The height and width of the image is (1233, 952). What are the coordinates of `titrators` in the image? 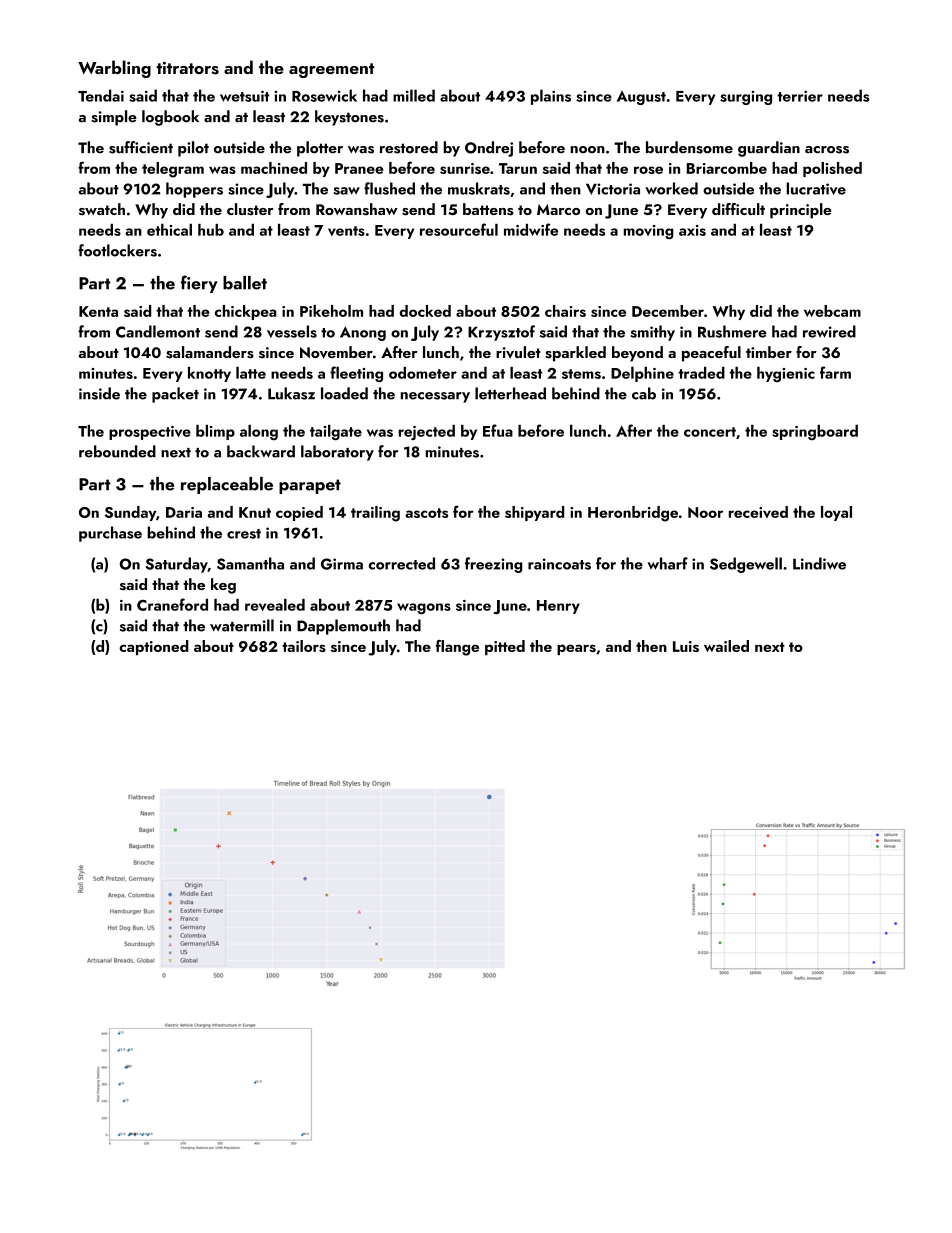 It's located at (187, 68).
